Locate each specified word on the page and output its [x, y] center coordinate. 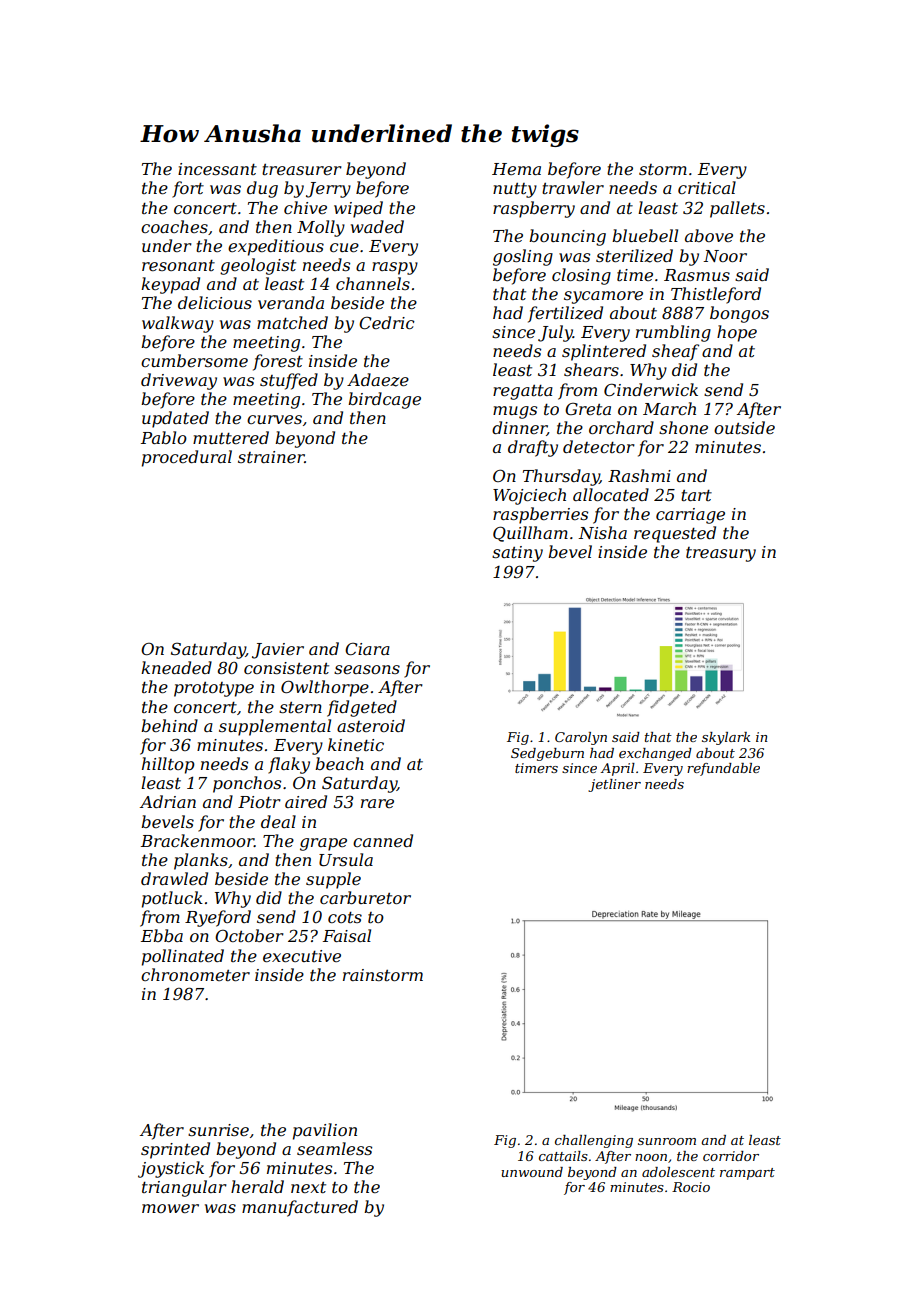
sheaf [675, 352]
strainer [271, 457]
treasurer [302, 169]
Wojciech [529, 496]
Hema [516, 169]
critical [707, 187]
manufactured [300, 1208]
